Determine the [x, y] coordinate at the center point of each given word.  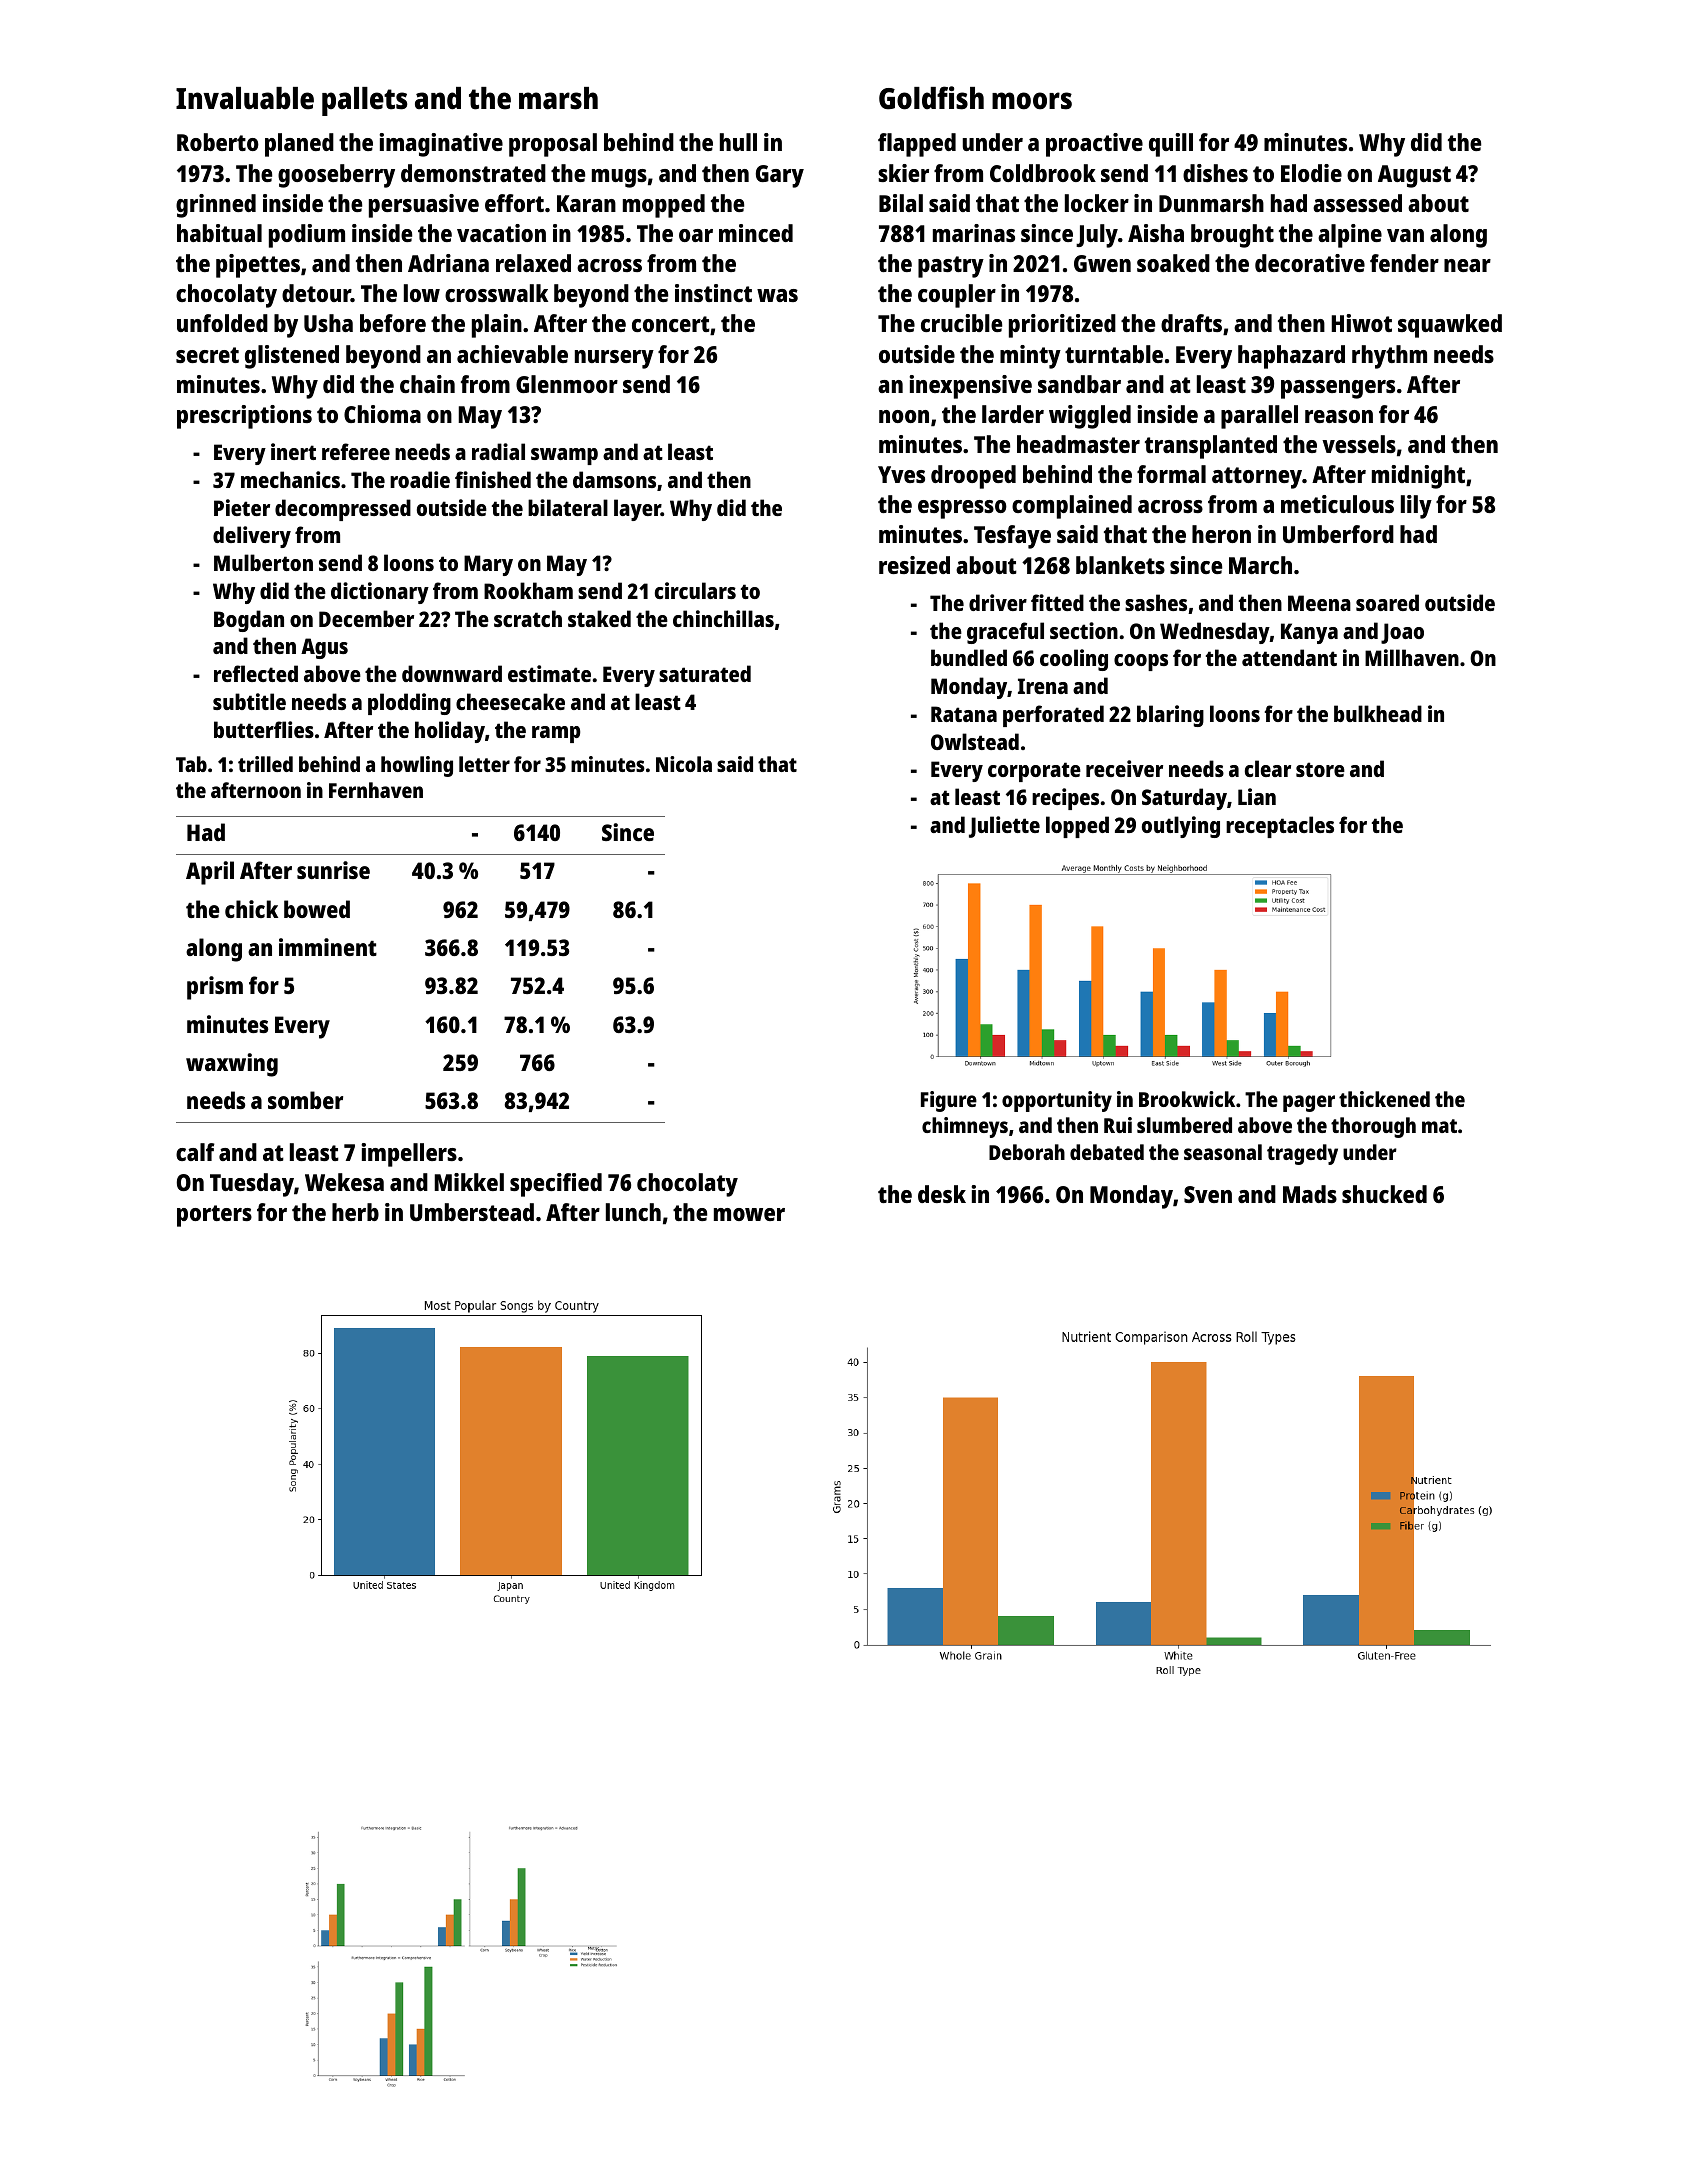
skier [903, 173]
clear [1268, 768]
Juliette [1004, 827]
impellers [409, 1155]
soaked [1173, 263]
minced [756, 233]
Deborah [1027, 1152]
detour [316, 293]
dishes [1215, 173]
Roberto [218, 142]
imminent [328, 947]
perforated [1053, 716]
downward [452, 673]
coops [1141, 662]
